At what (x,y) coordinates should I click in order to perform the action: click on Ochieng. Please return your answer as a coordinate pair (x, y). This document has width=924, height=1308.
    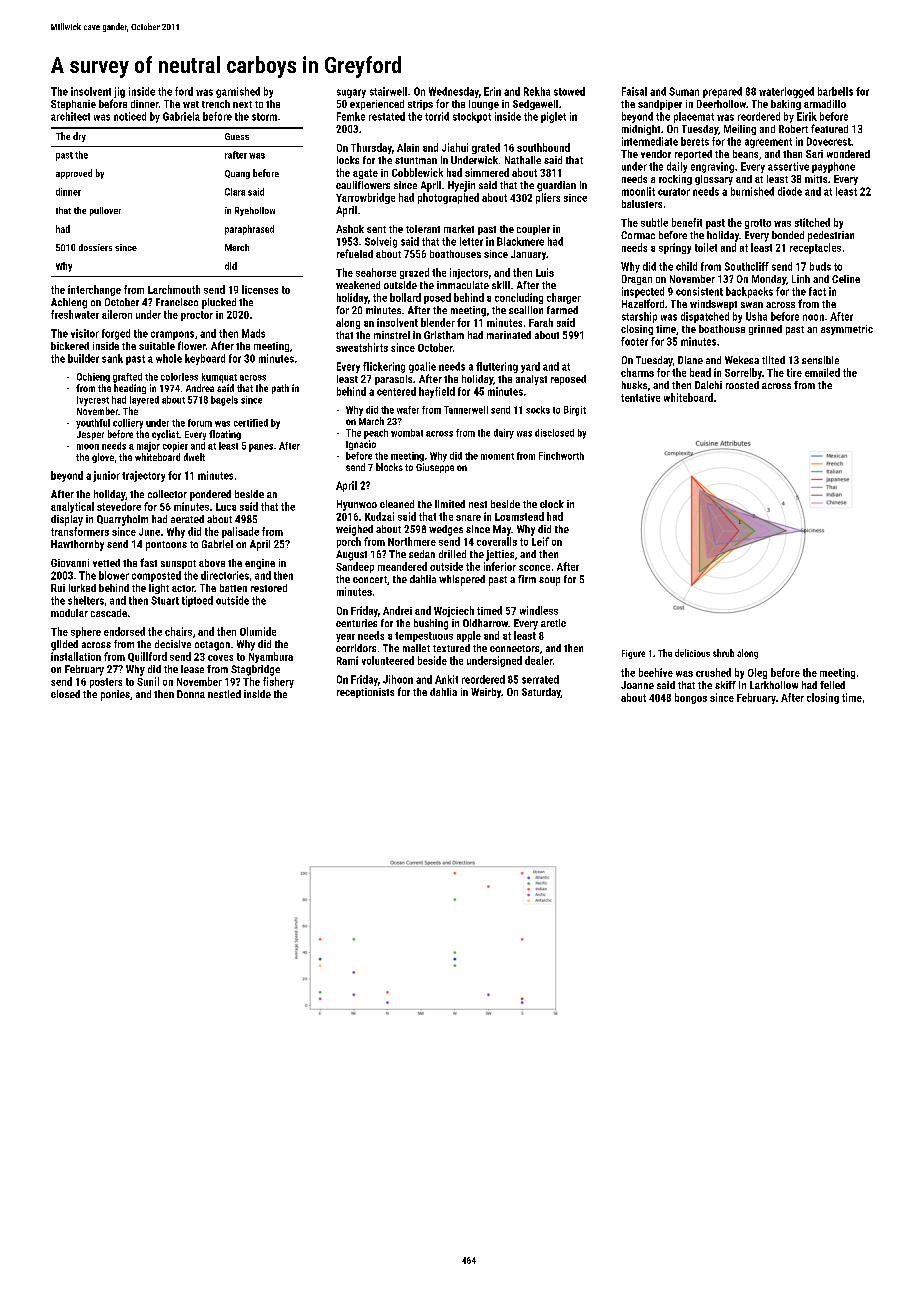
    Looking at the image, I should click on (93, 378).
